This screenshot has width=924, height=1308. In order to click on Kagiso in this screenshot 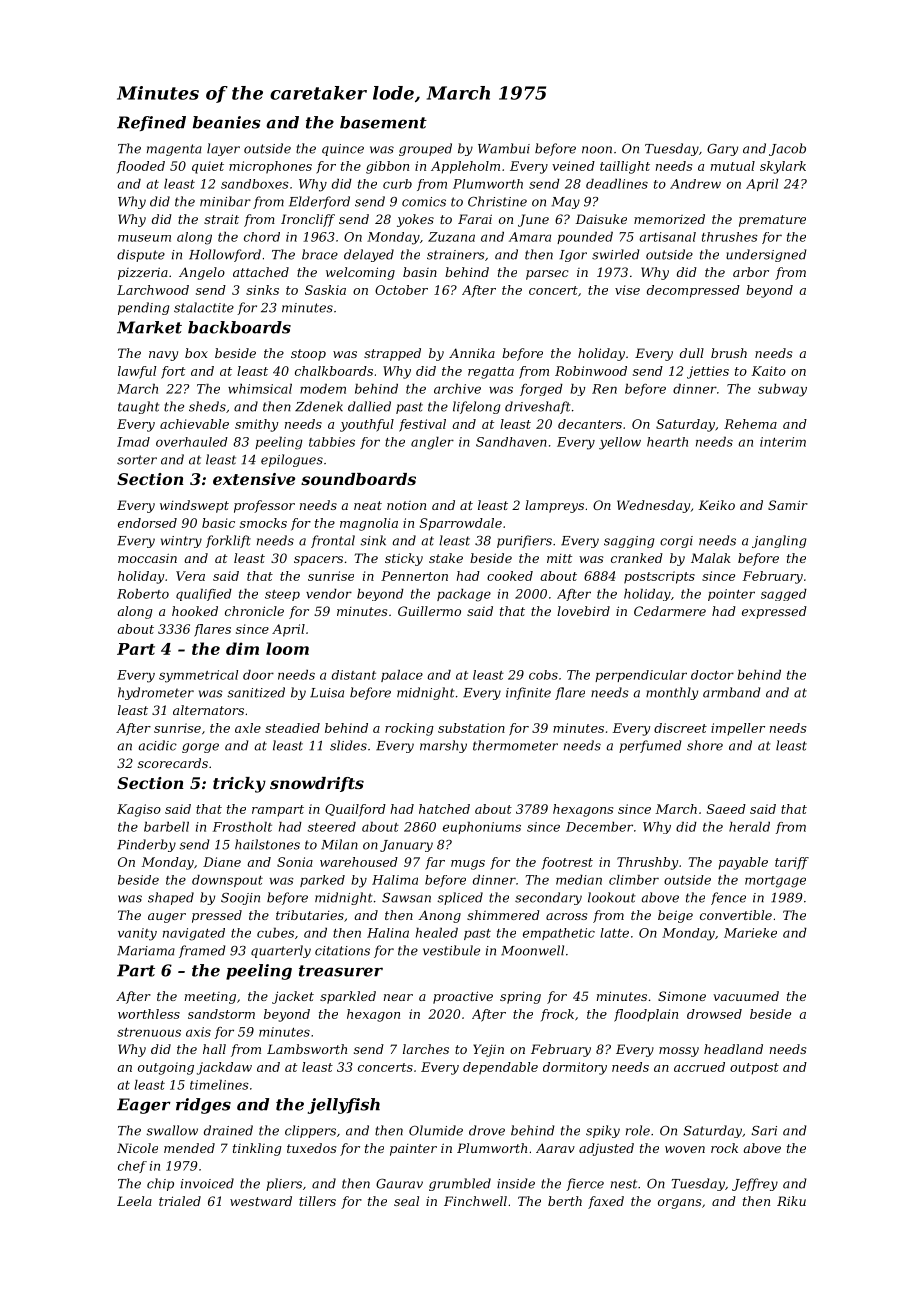, I will do `click(139, 810)`.
